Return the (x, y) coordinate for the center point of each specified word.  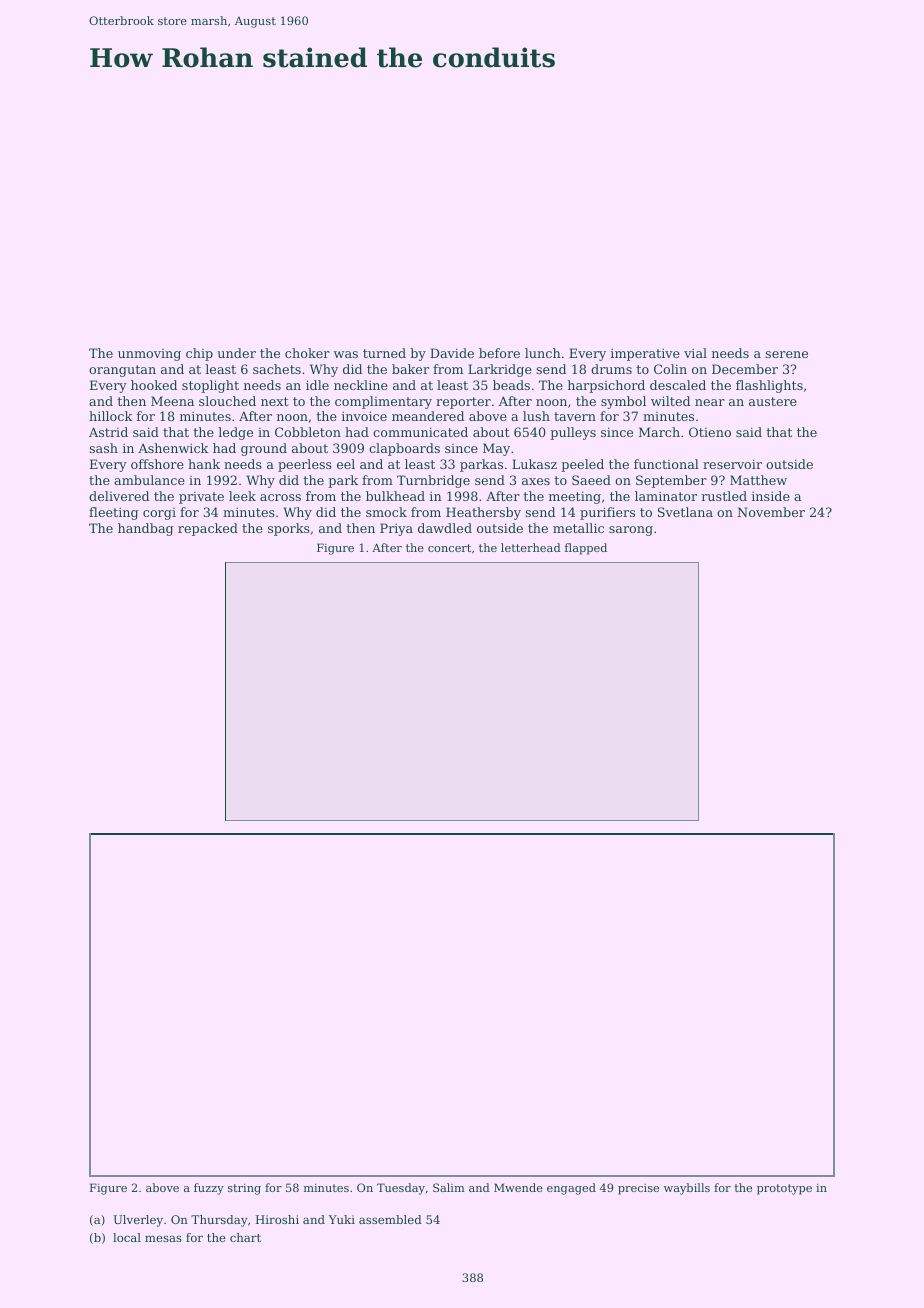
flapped (586, 549)
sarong (631, 531)
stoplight (210, 386)
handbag (145, 529)
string (244, 1189)
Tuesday (401, 1189)
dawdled (445, 528)
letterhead (531, 547)
